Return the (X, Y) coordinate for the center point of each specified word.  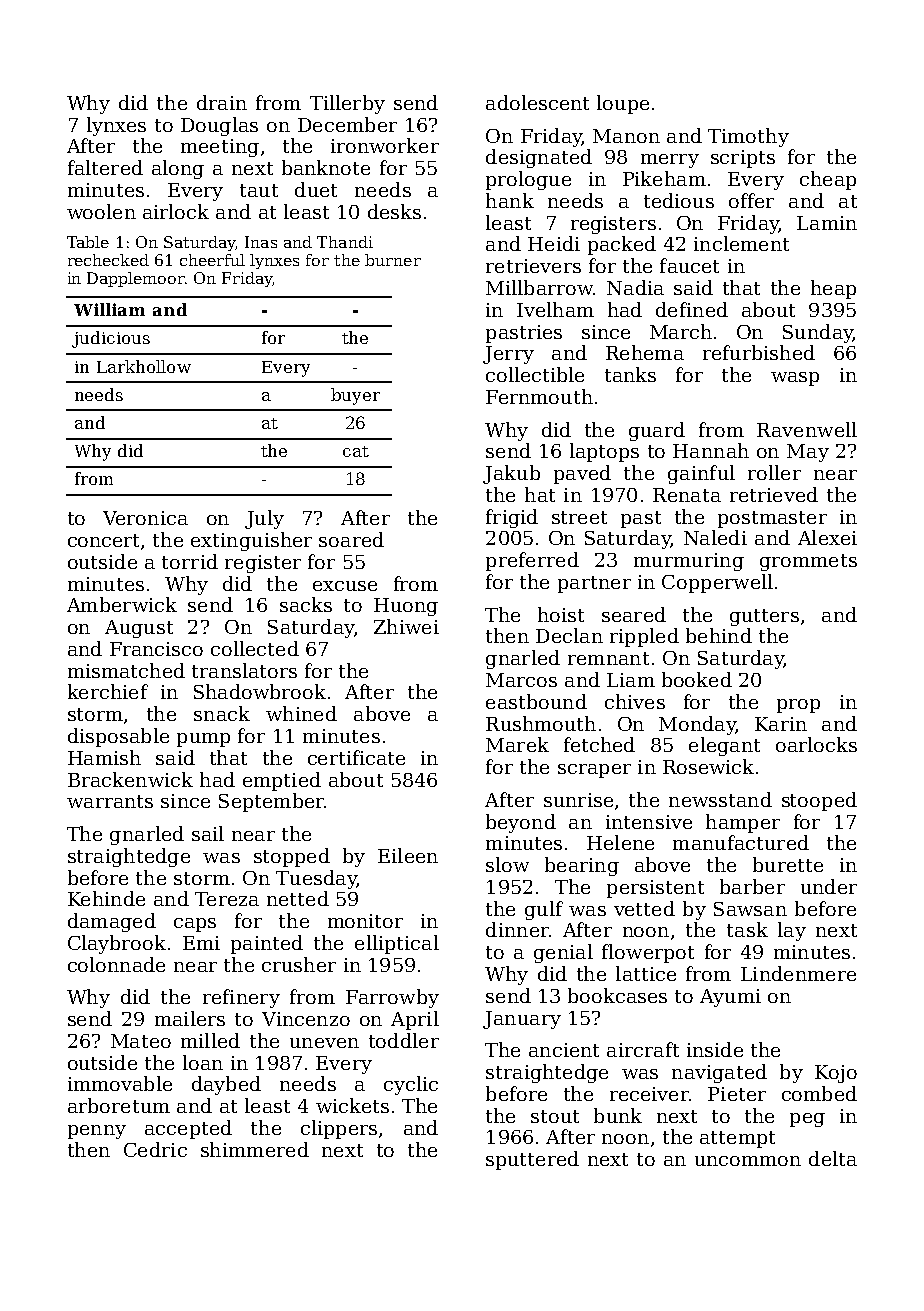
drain (222, 102)
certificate (356, 757)
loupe (623, 104)
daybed (226, 1085)
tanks (630, 374)
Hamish (104, 757)
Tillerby (347, 104)
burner (393, 260)
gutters (764, 617)
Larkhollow (144, 366)
